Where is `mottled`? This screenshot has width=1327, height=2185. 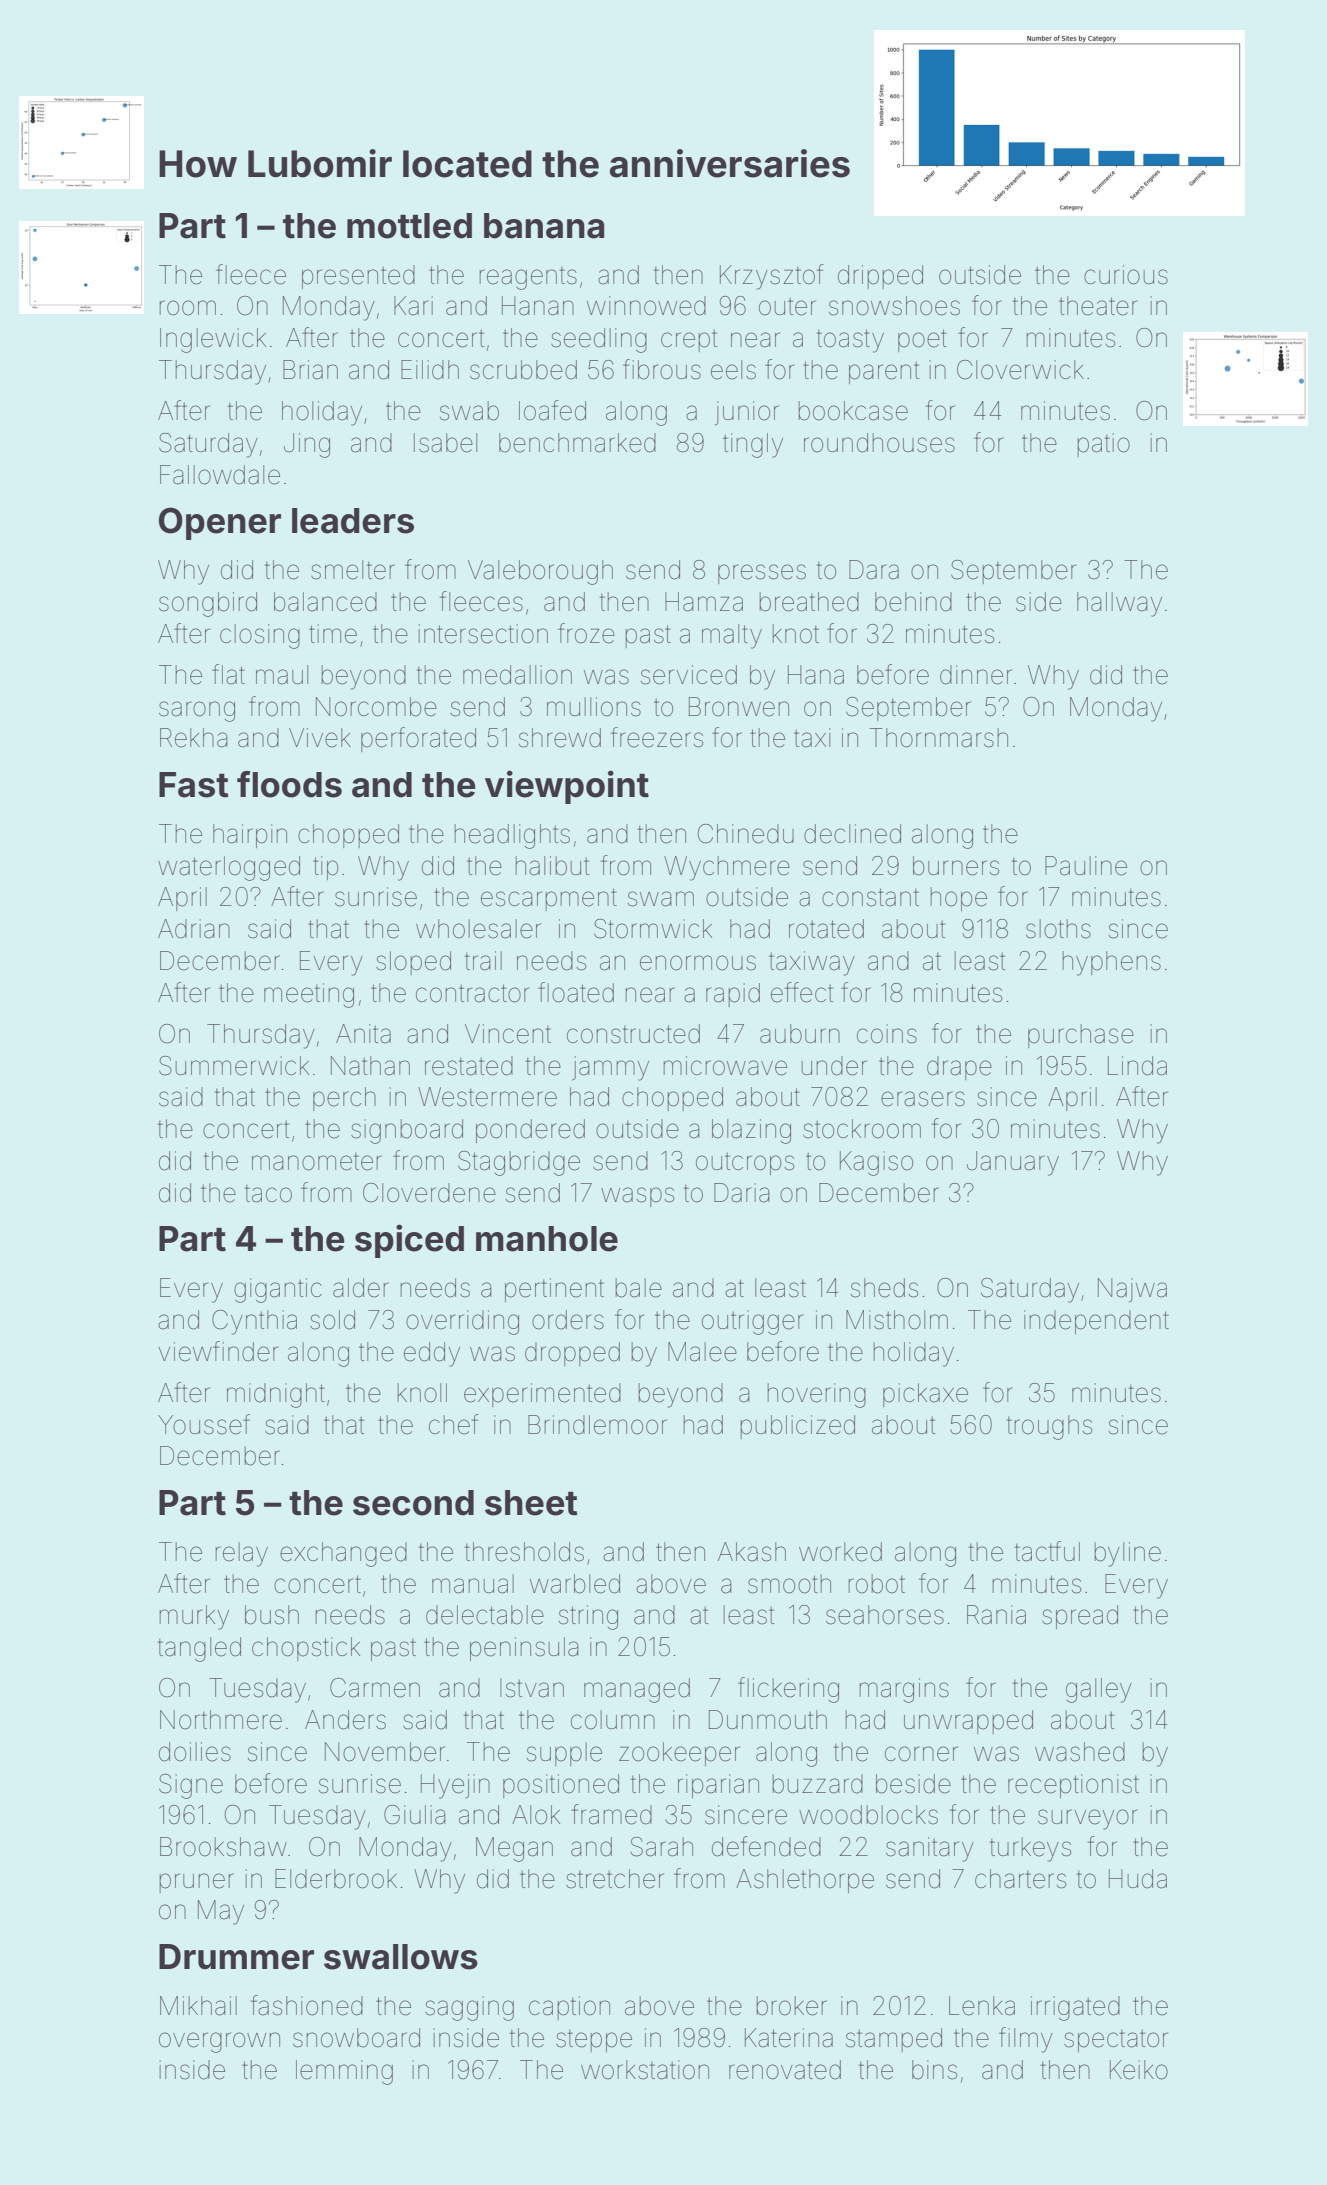
mottled is located at coordinates (409, 226).
